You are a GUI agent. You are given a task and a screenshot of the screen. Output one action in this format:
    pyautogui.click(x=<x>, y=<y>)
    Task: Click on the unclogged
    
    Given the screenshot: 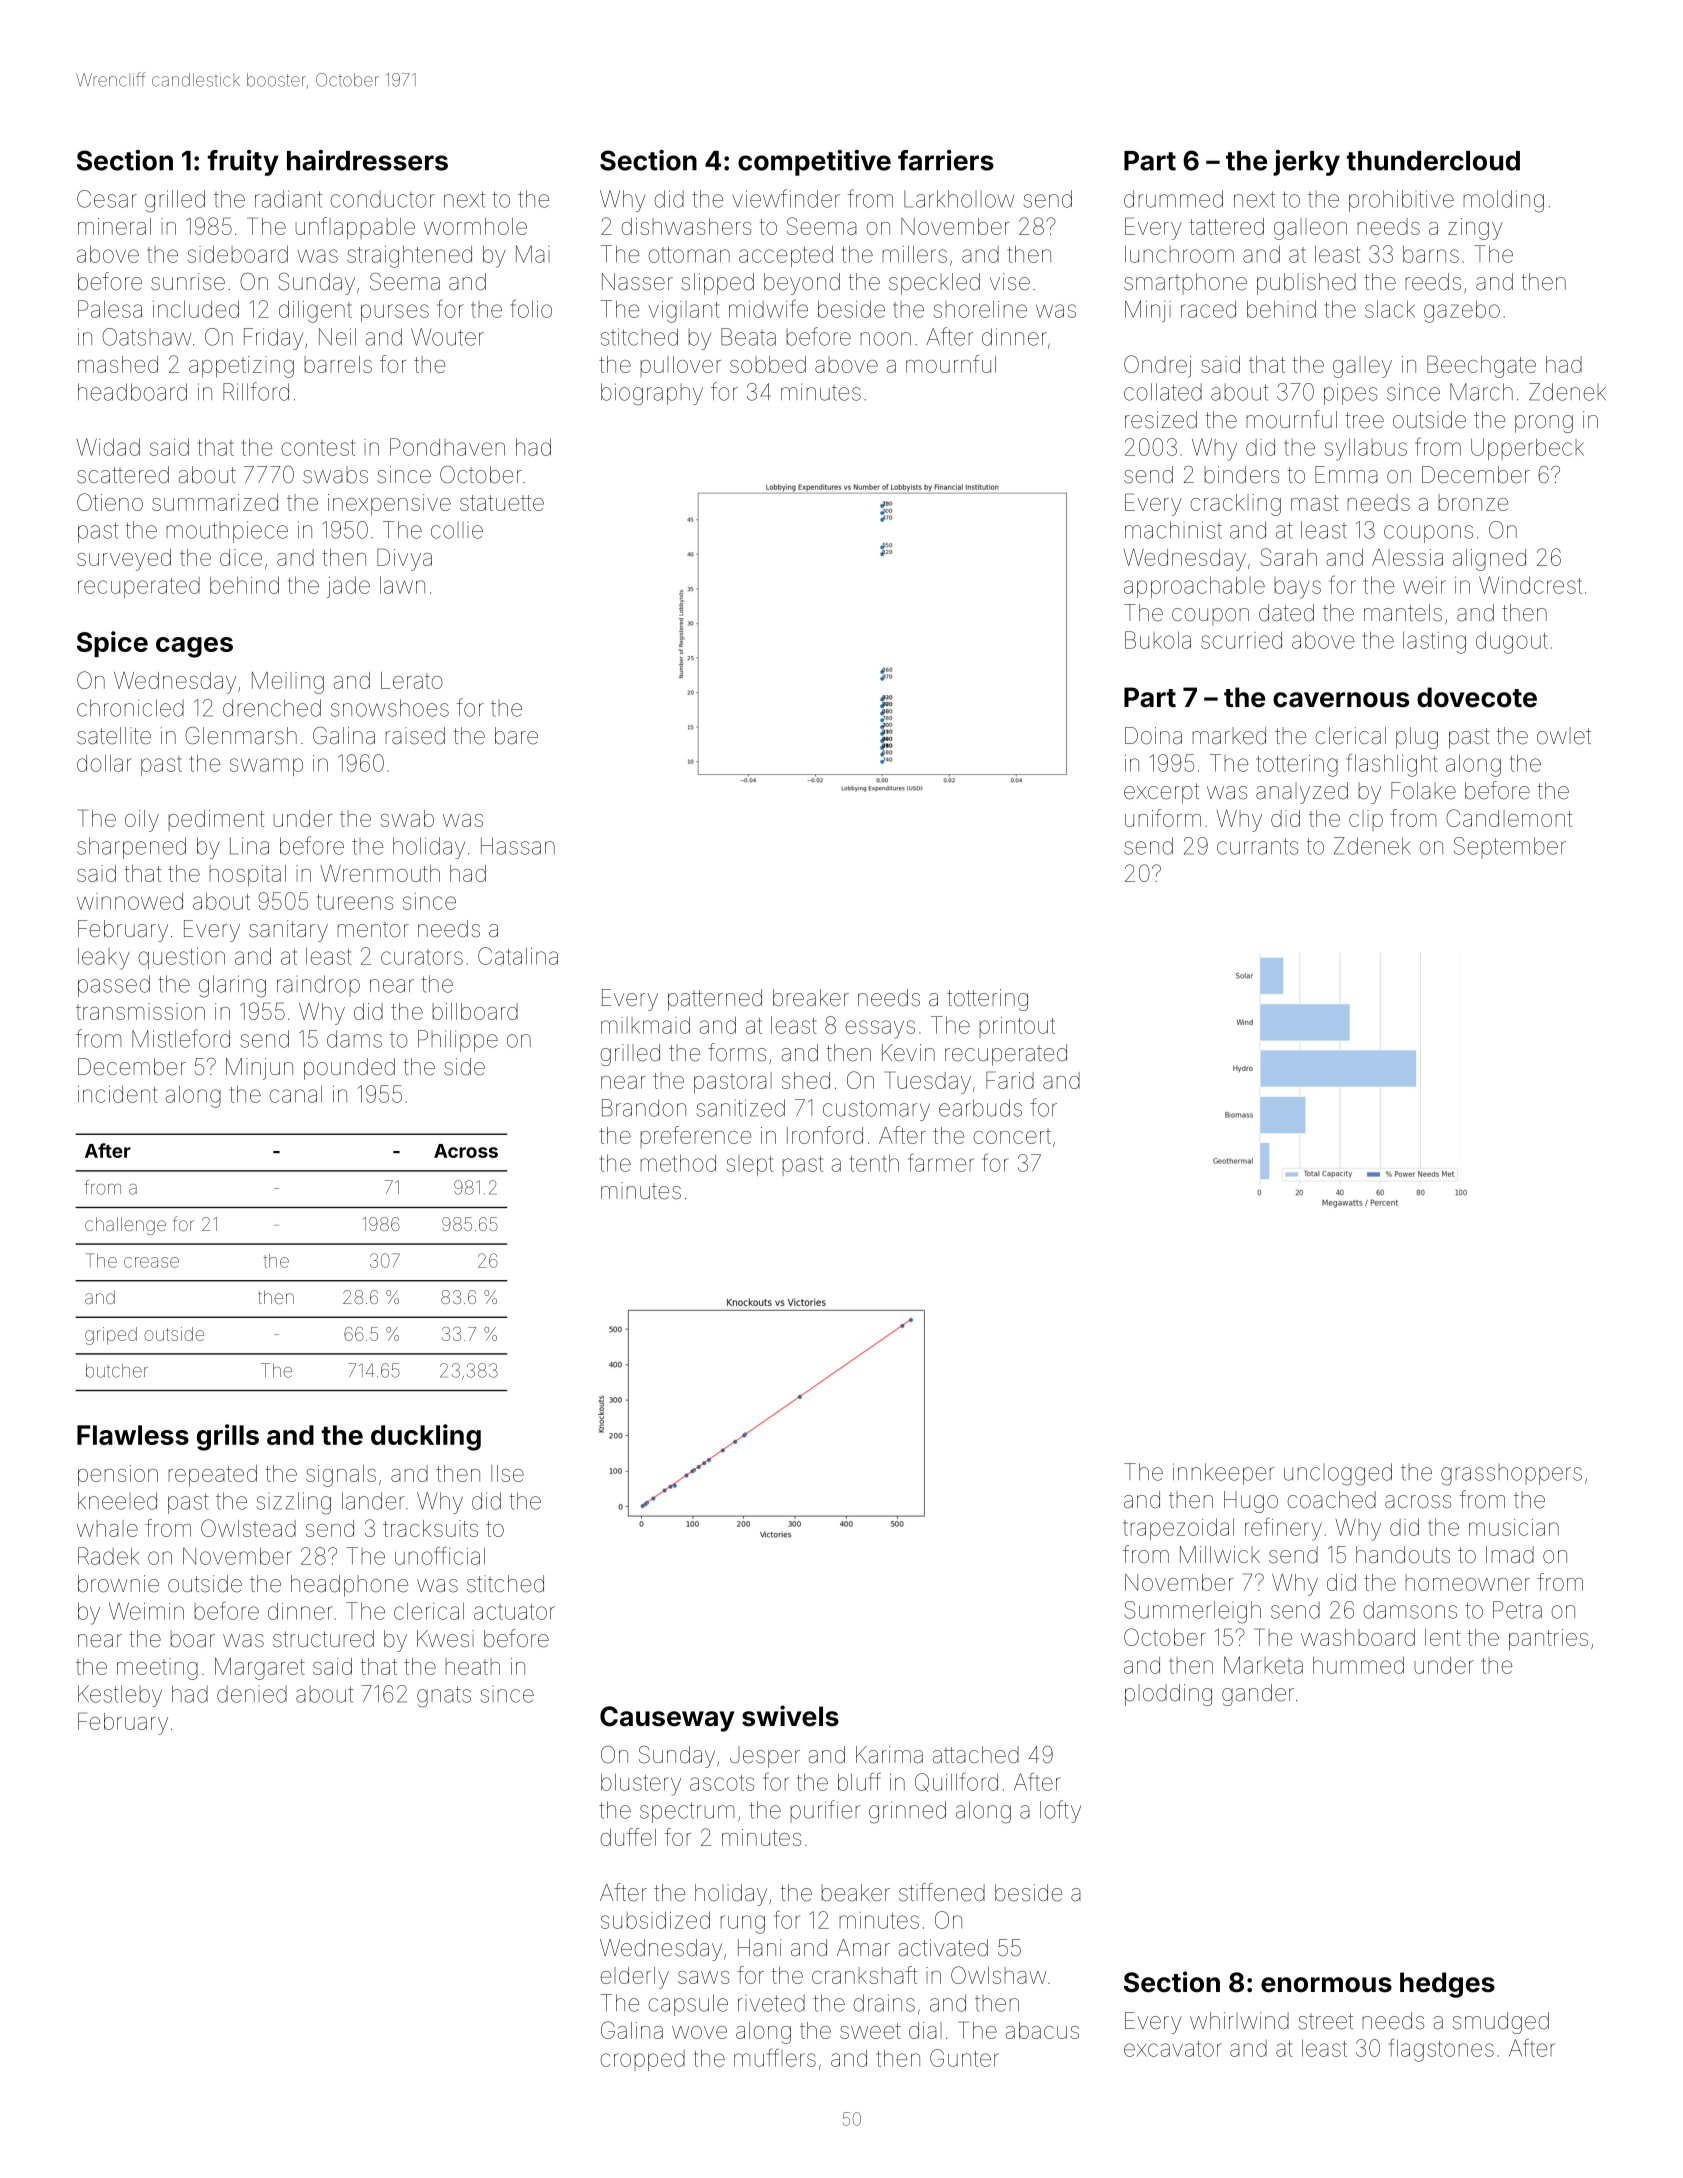 What is the action you would take?
    pyautogui.click(x=1338, y=1474)
